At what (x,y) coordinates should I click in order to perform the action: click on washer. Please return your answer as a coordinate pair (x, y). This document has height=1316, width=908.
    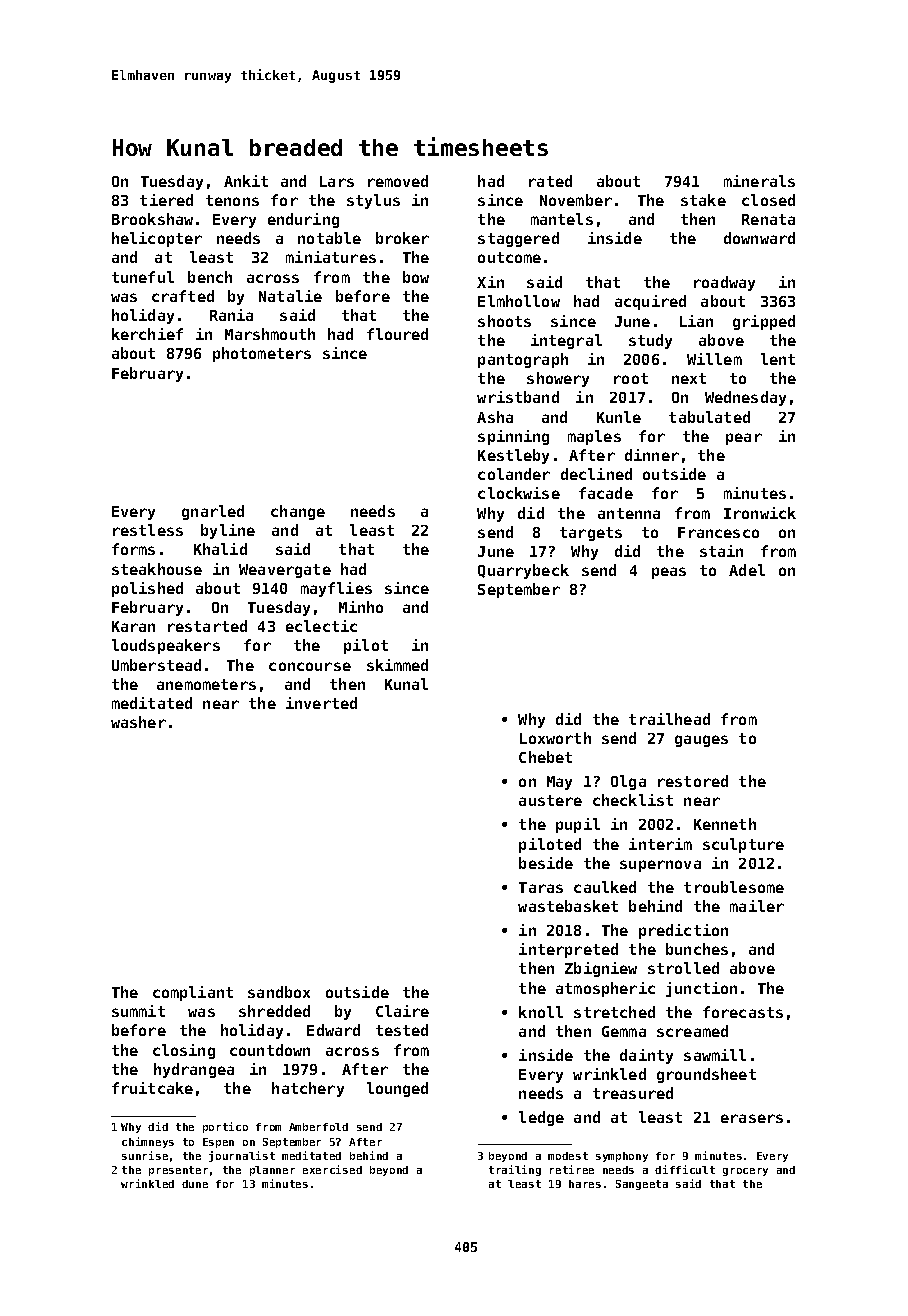
    Looking at the image, I should click on (138, 722).
